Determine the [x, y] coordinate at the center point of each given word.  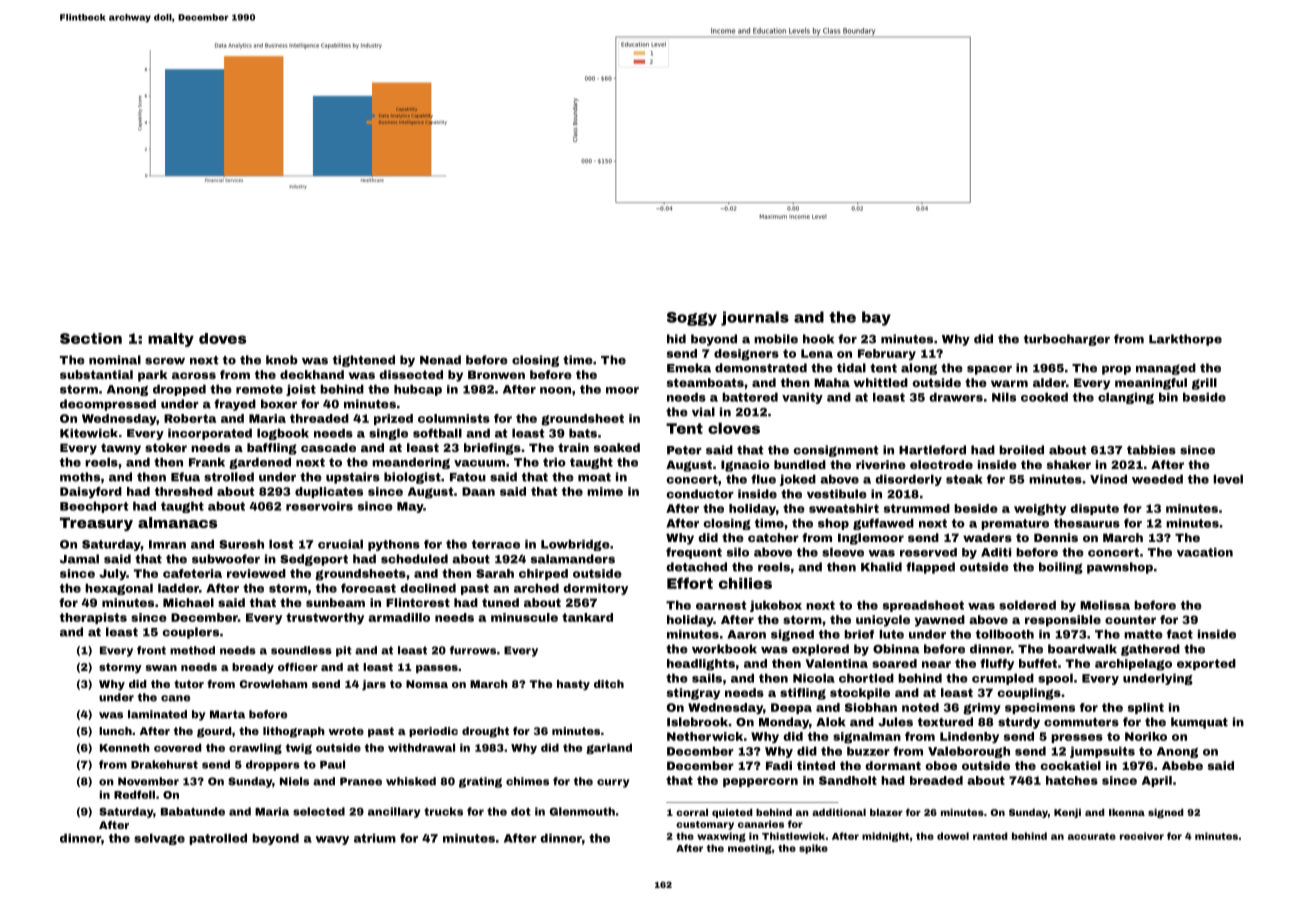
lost [281, 544]
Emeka [689, 368]
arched [536, 588]
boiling [1061, 568]
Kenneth [125, 747]
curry [613, 783]
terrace [496, 544]
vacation [1205, 552]
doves [222, 338]
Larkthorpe [1185, 340]
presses [1077, 738]
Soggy [692, 319]
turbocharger [1067, 340]
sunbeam [335, 602]
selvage [159, 839]
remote [259, 389]
